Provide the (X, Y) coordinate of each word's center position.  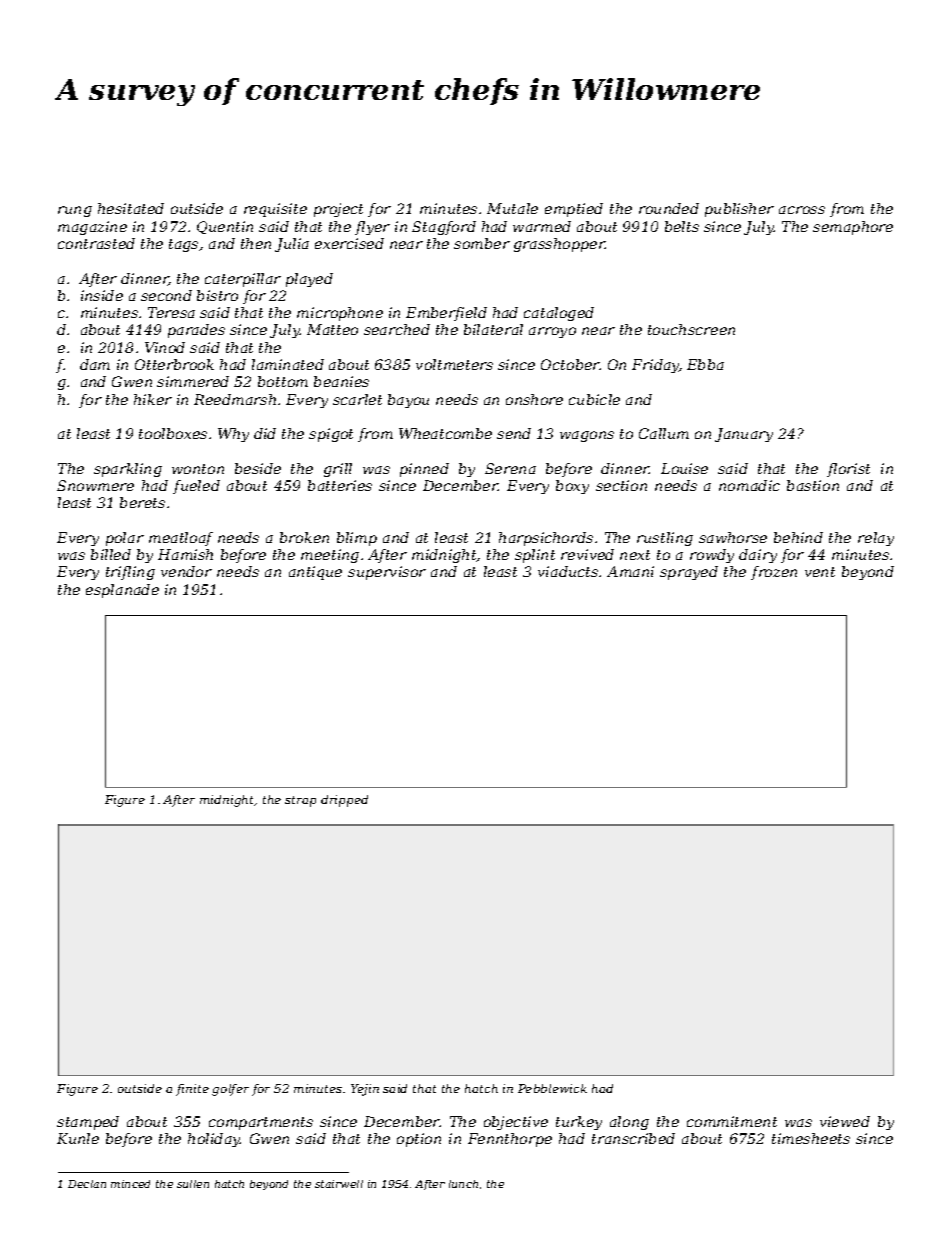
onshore (534, 399)
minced (130, 1184)
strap (300, 801)
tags (183, 245)
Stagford (444, 228)
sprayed (689, 573)
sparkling (128, 470)
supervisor (387, 573)
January (744, 435)
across (802, 210)
